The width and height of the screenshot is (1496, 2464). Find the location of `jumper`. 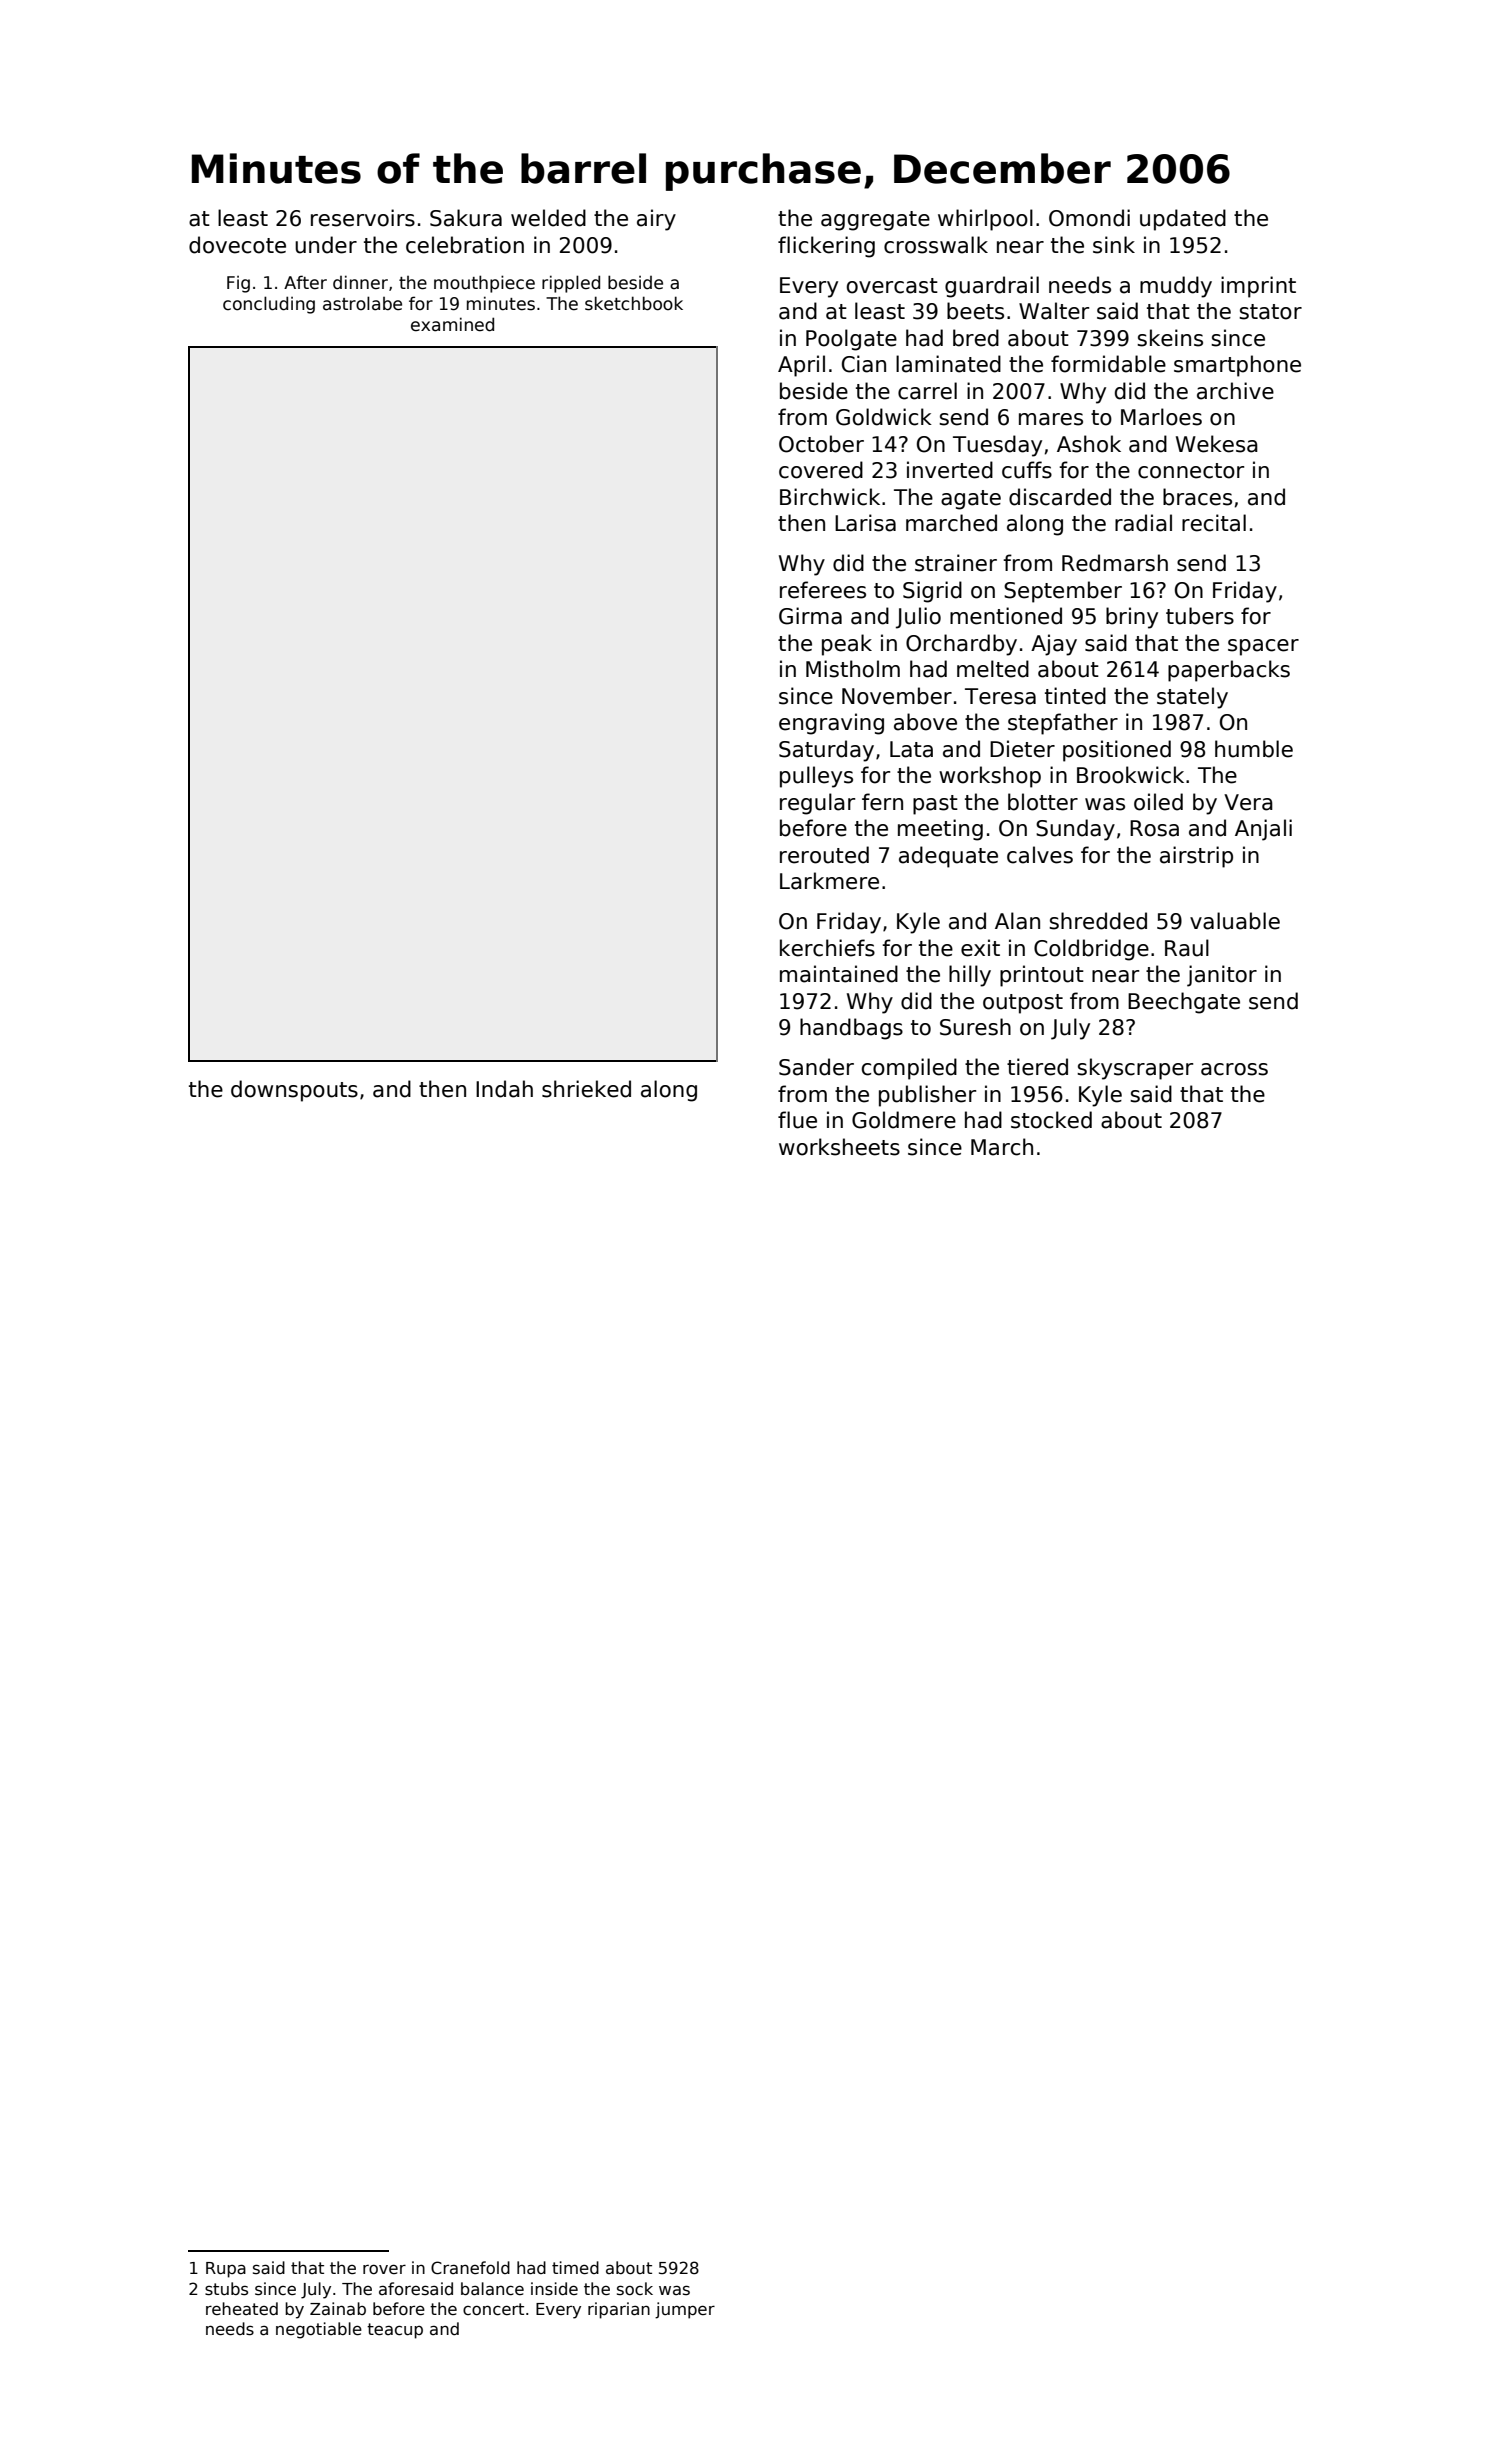

jumper is located at coordinates (685, 2310).
